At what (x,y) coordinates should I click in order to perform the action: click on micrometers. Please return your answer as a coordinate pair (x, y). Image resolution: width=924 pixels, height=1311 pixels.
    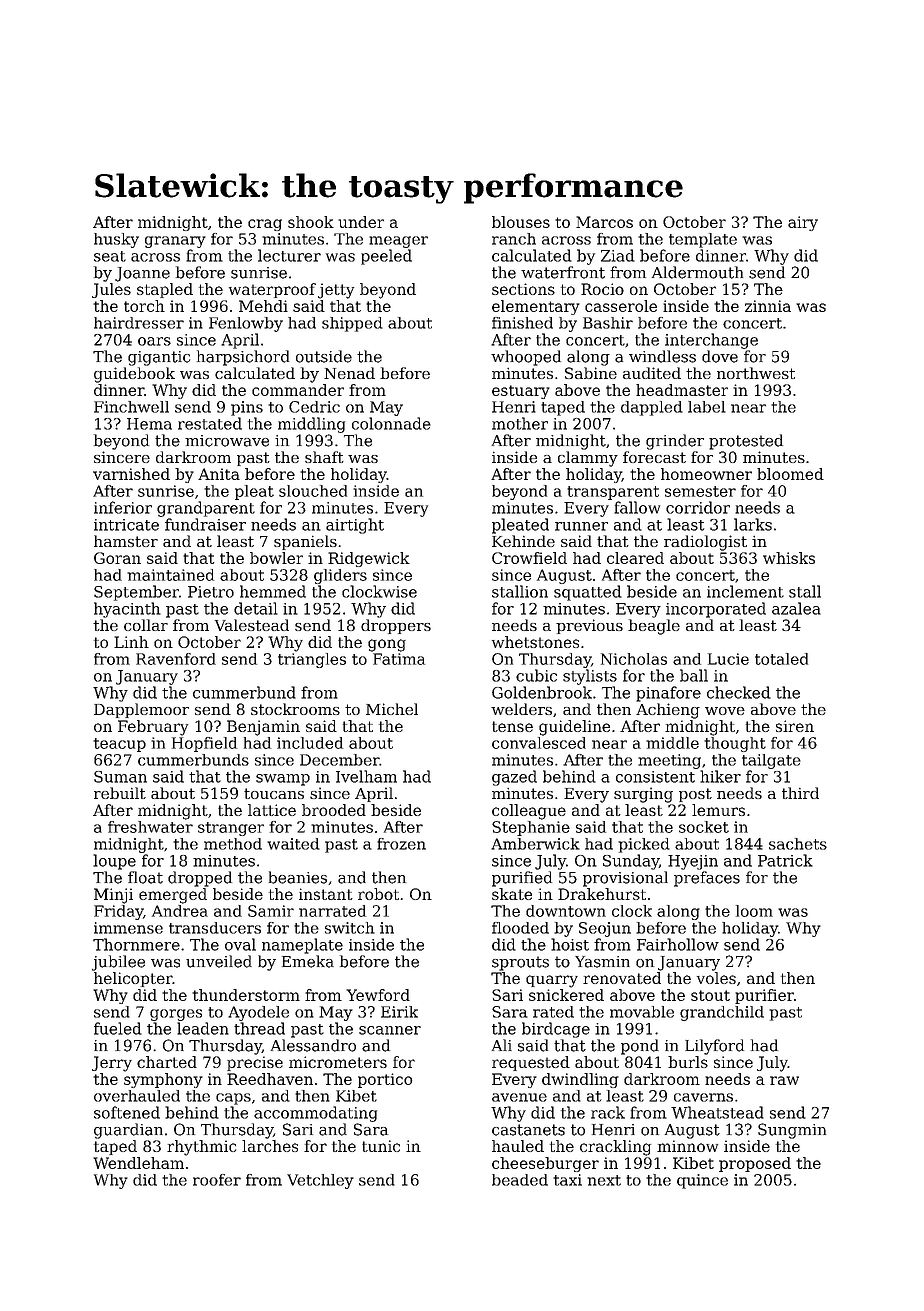
    Looking at the image, I should click on (338, 1062).
